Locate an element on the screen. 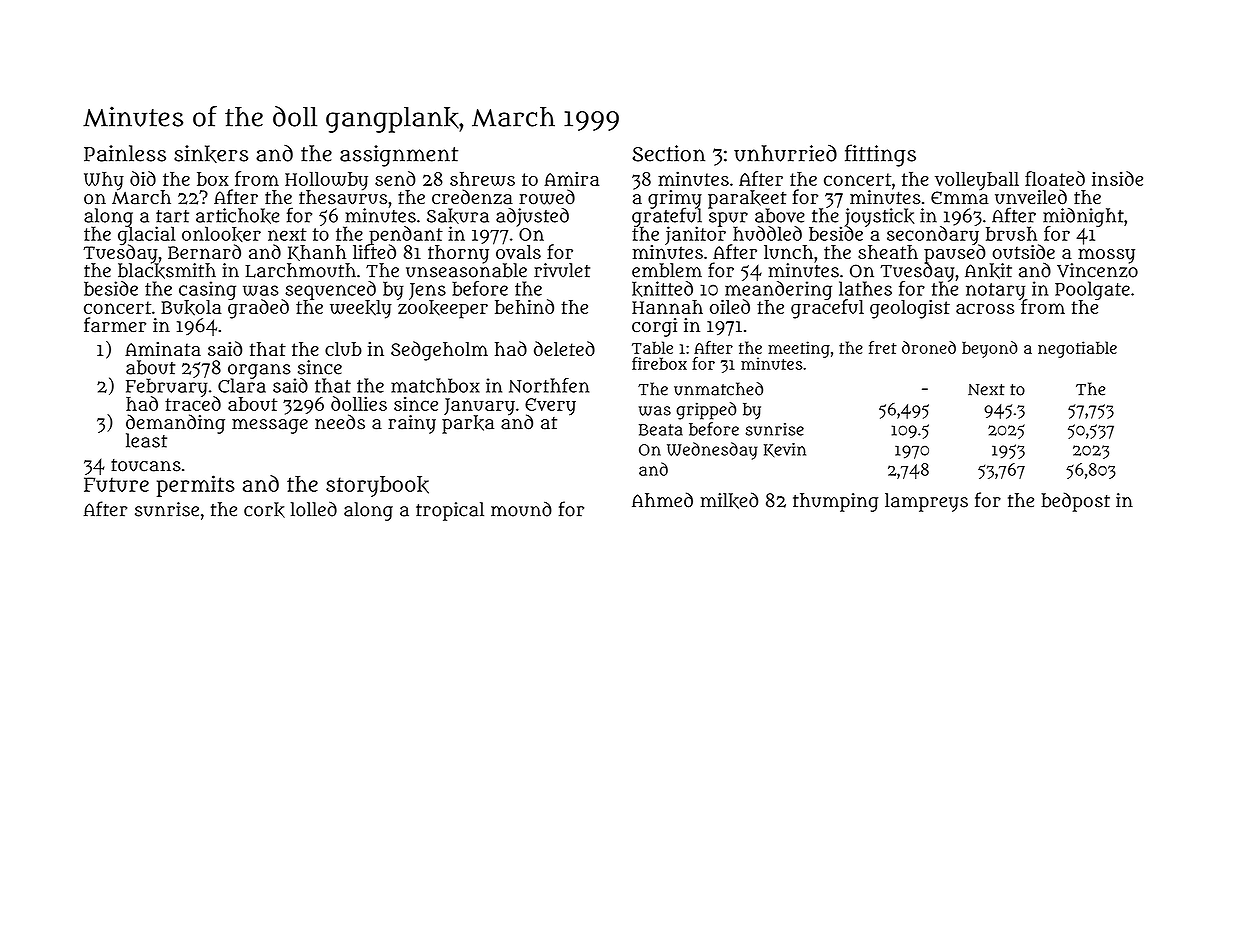 This screenshot has height=952, width=1233. lampreys is located at coordinates (926, 502).
